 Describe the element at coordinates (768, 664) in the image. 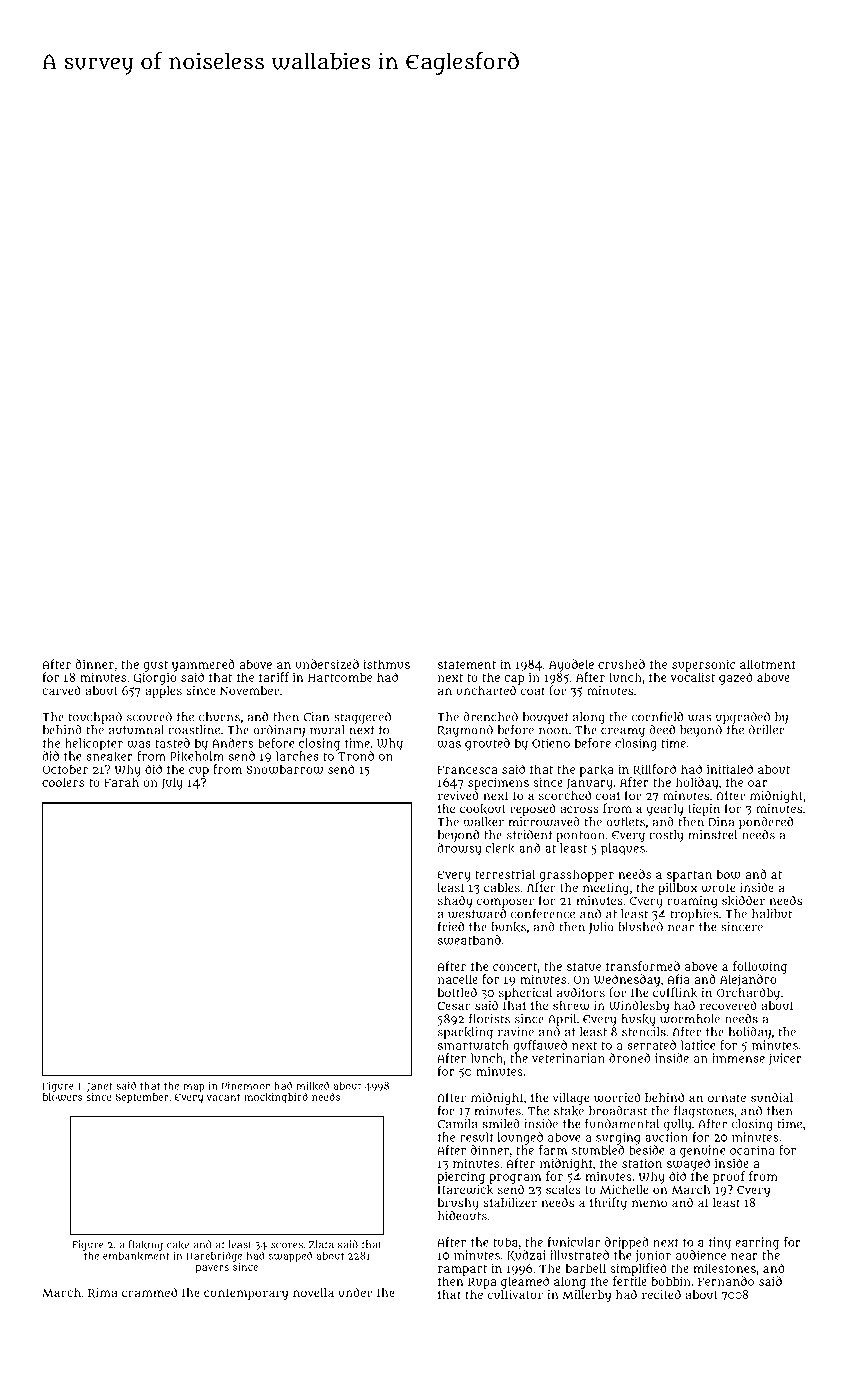

I see `allotment` at that location.
